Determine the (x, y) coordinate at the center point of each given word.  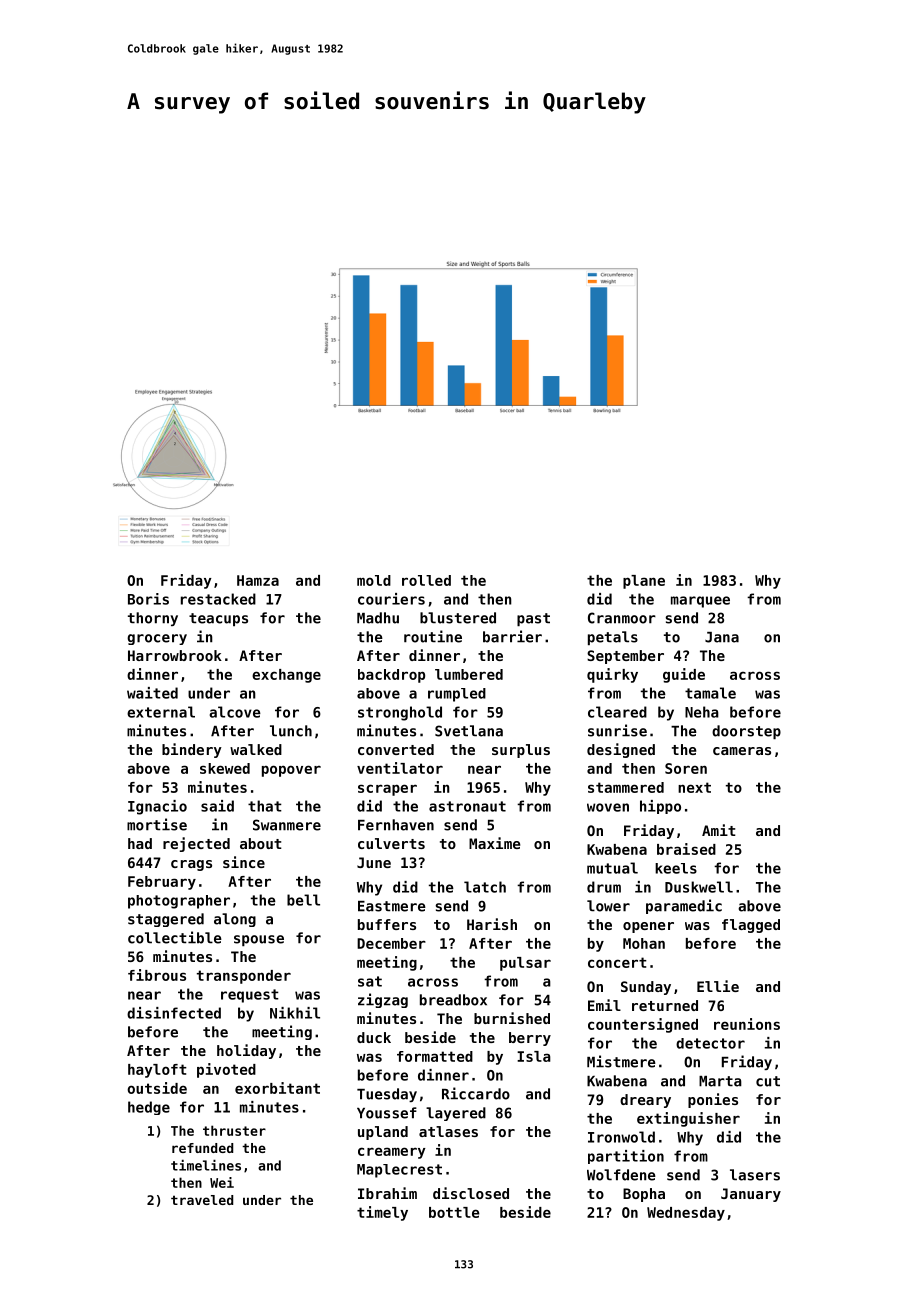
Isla (534, 1056)
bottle (454, 1212)
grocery (157, 639)
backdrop (391, 676)
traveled (202, 1200)
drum (604, 887)
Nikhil (295, 1013)
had (140, 843)
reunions (747, 1024)
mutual (612, 868)
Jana (722, 637)
